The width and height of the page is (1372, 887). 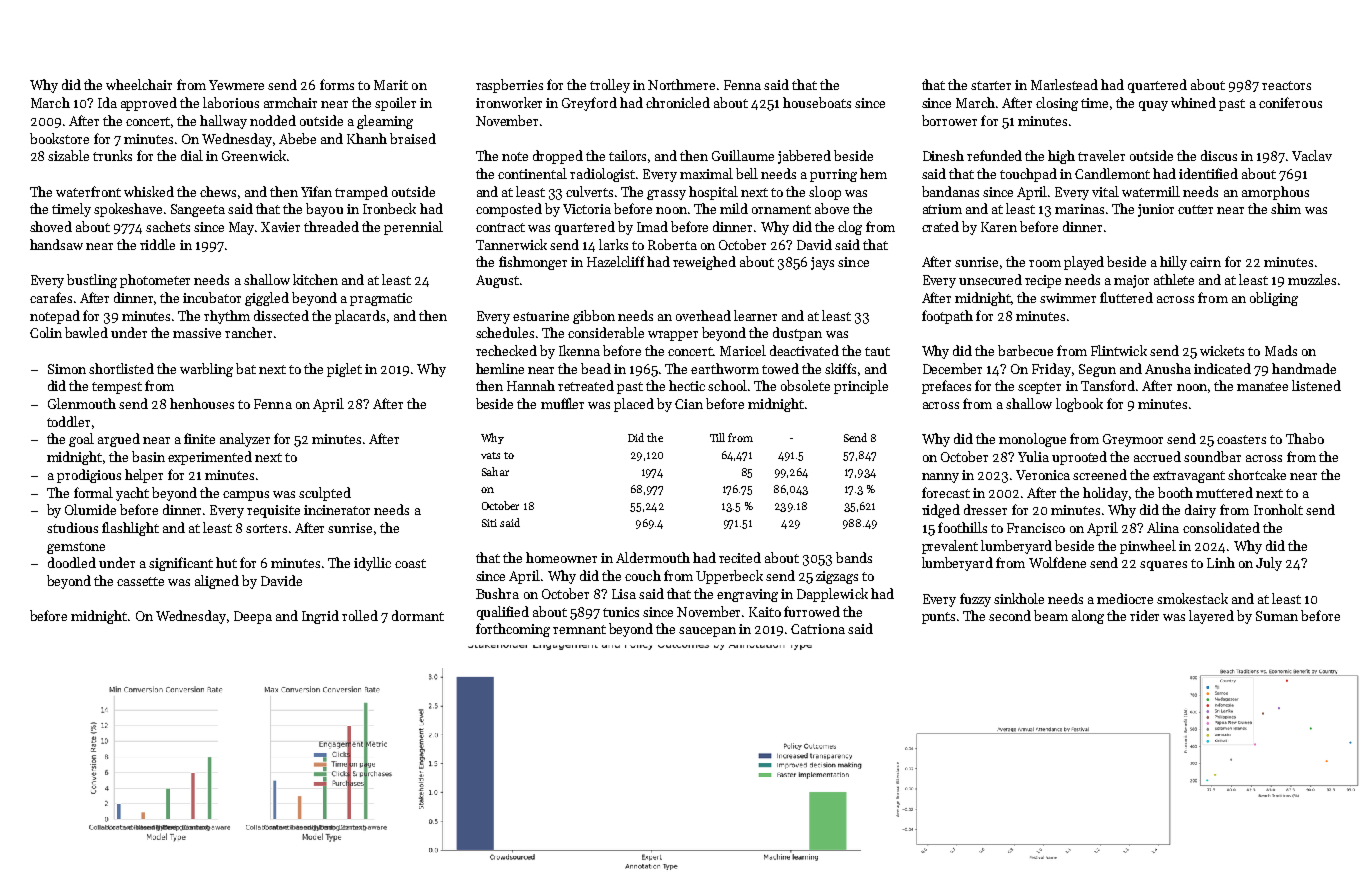 I want to click on reactors, so click(x=1286, y=85).
